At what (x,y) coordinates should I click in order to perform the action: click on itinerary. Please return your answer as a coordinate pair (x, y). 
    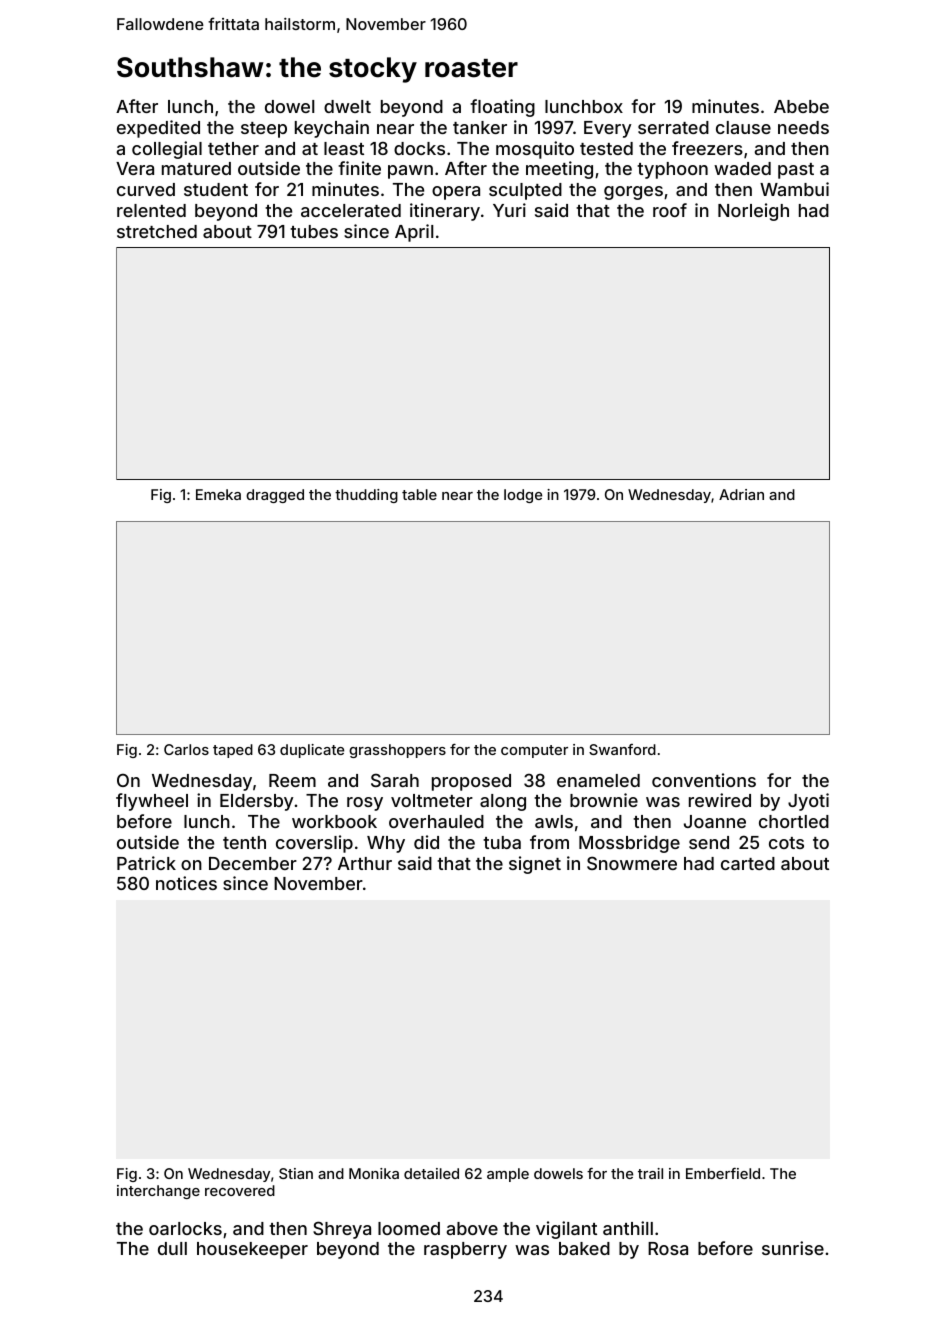
    Looking at the image, I should click on (445, 212).
